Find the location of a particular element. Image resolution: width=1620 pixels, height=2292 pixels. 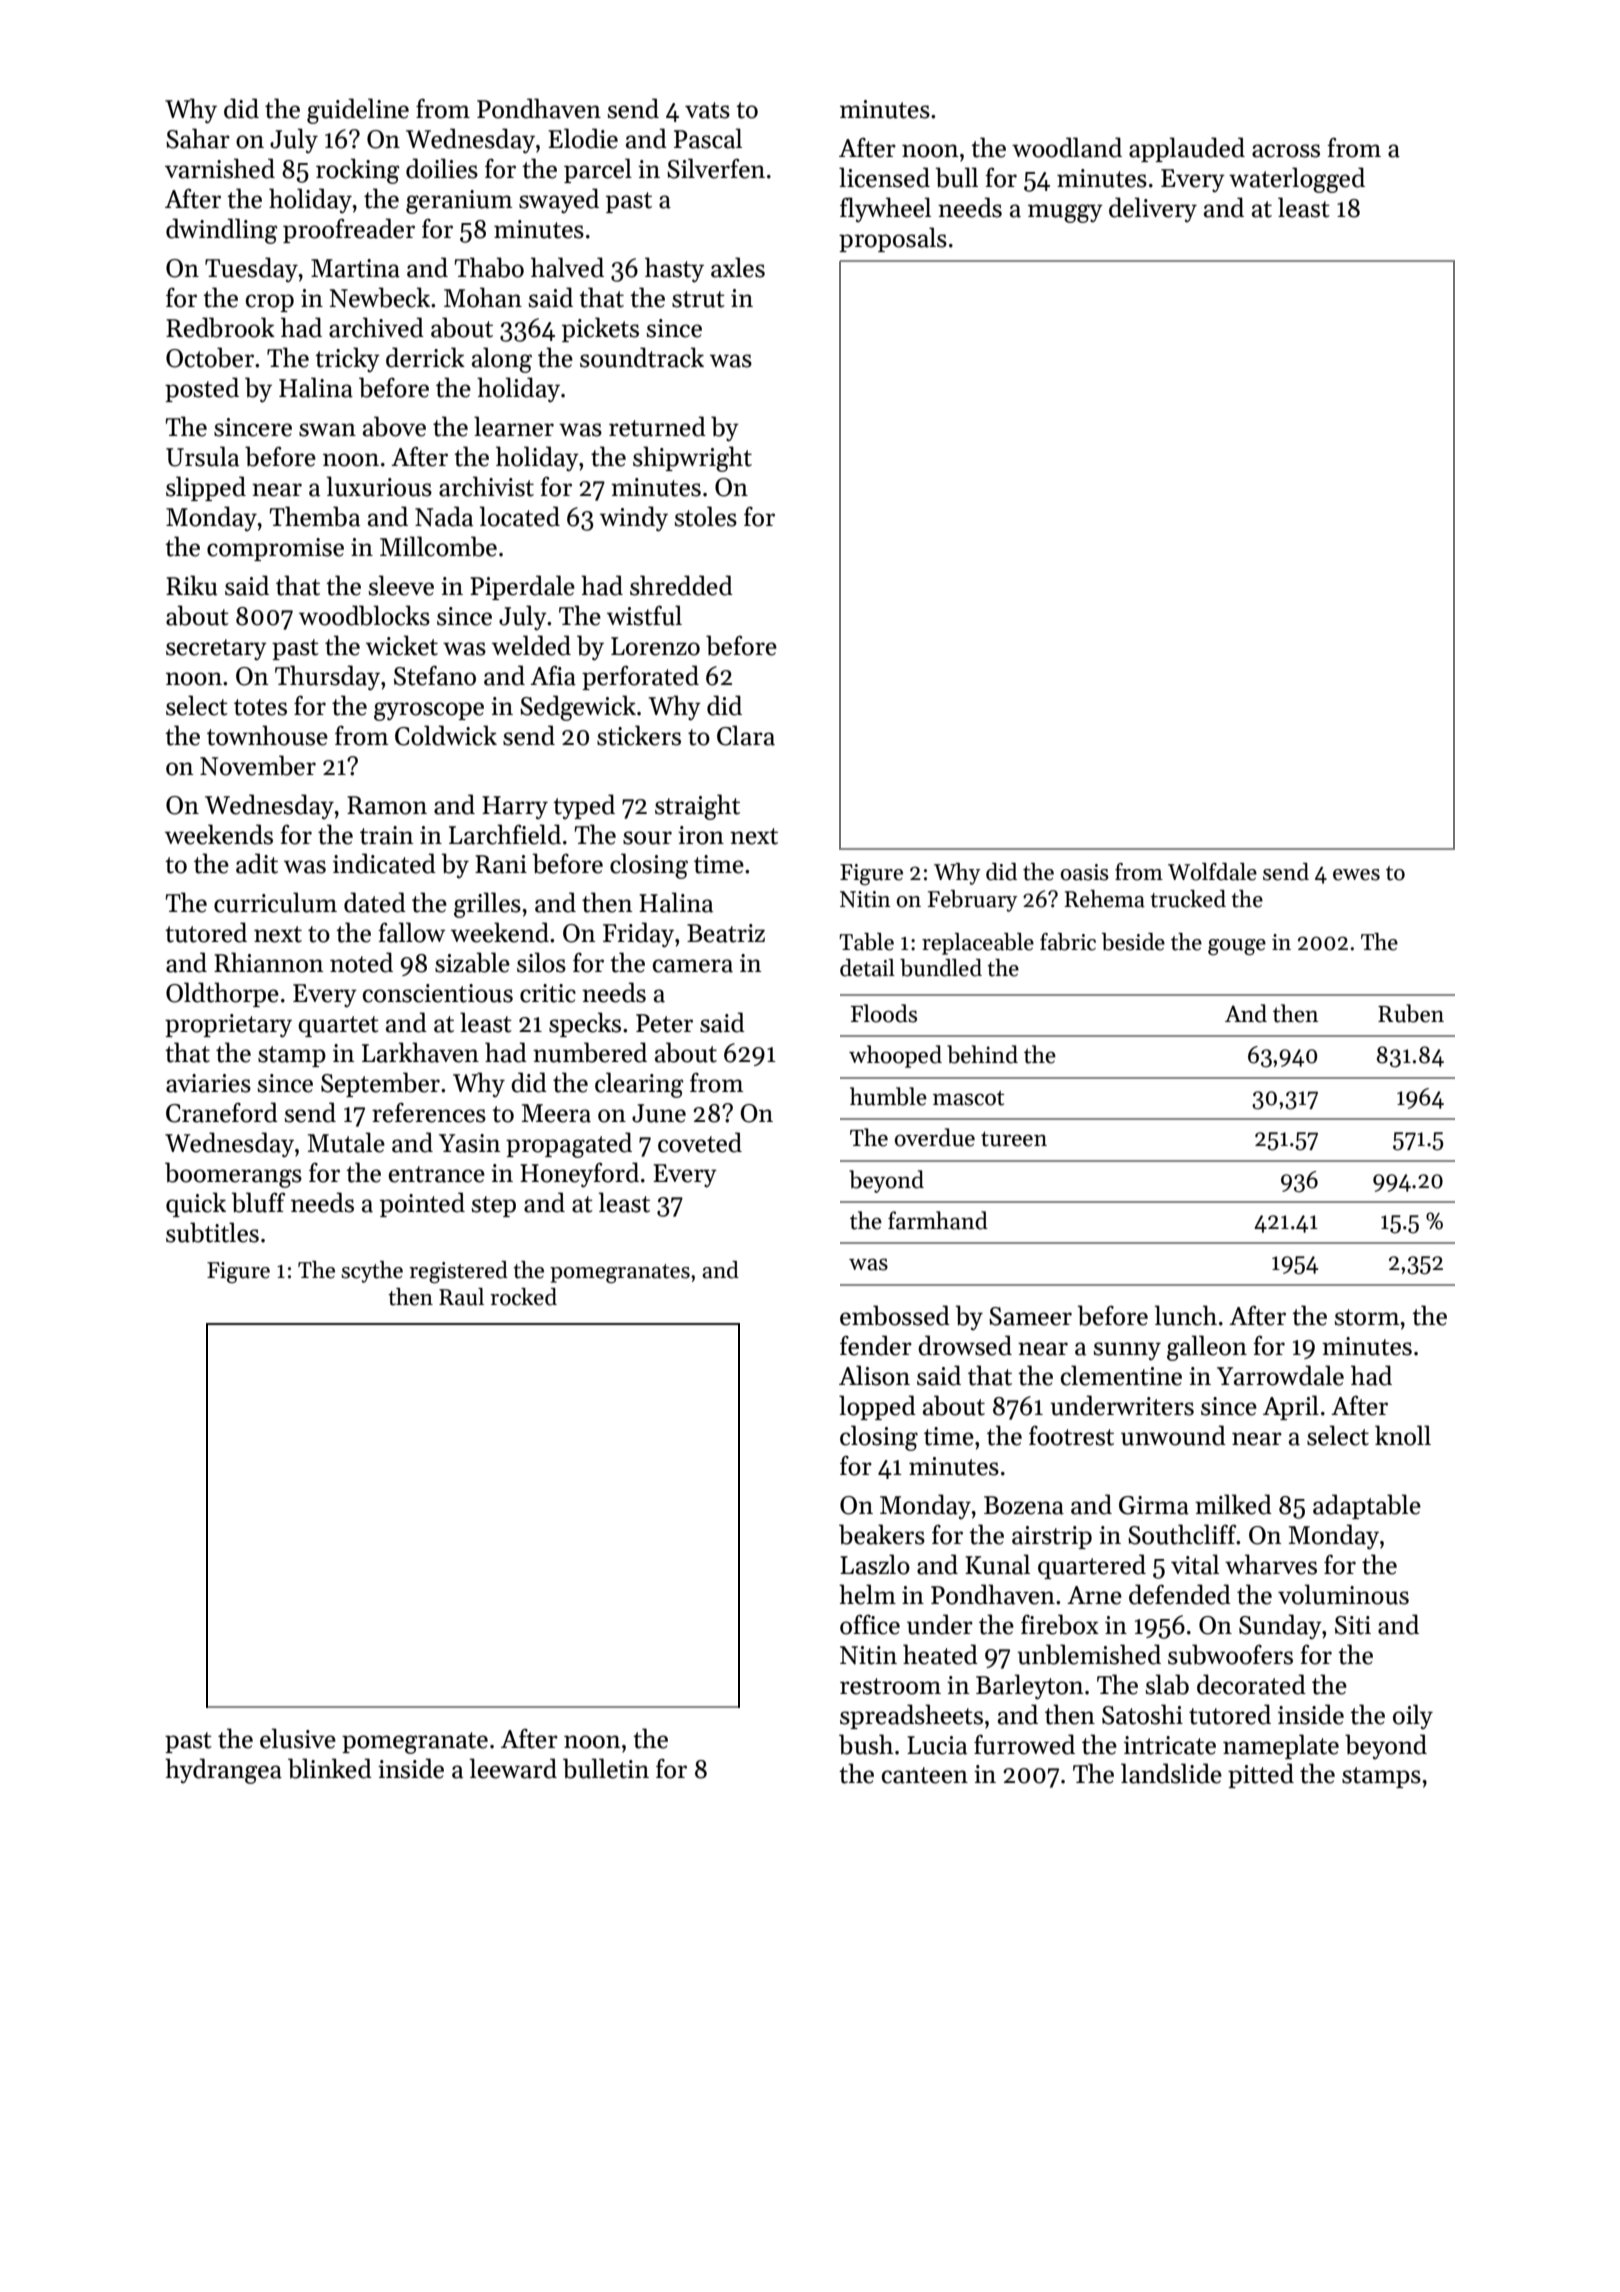

wharves is located at coordinates (1271, 1564).
